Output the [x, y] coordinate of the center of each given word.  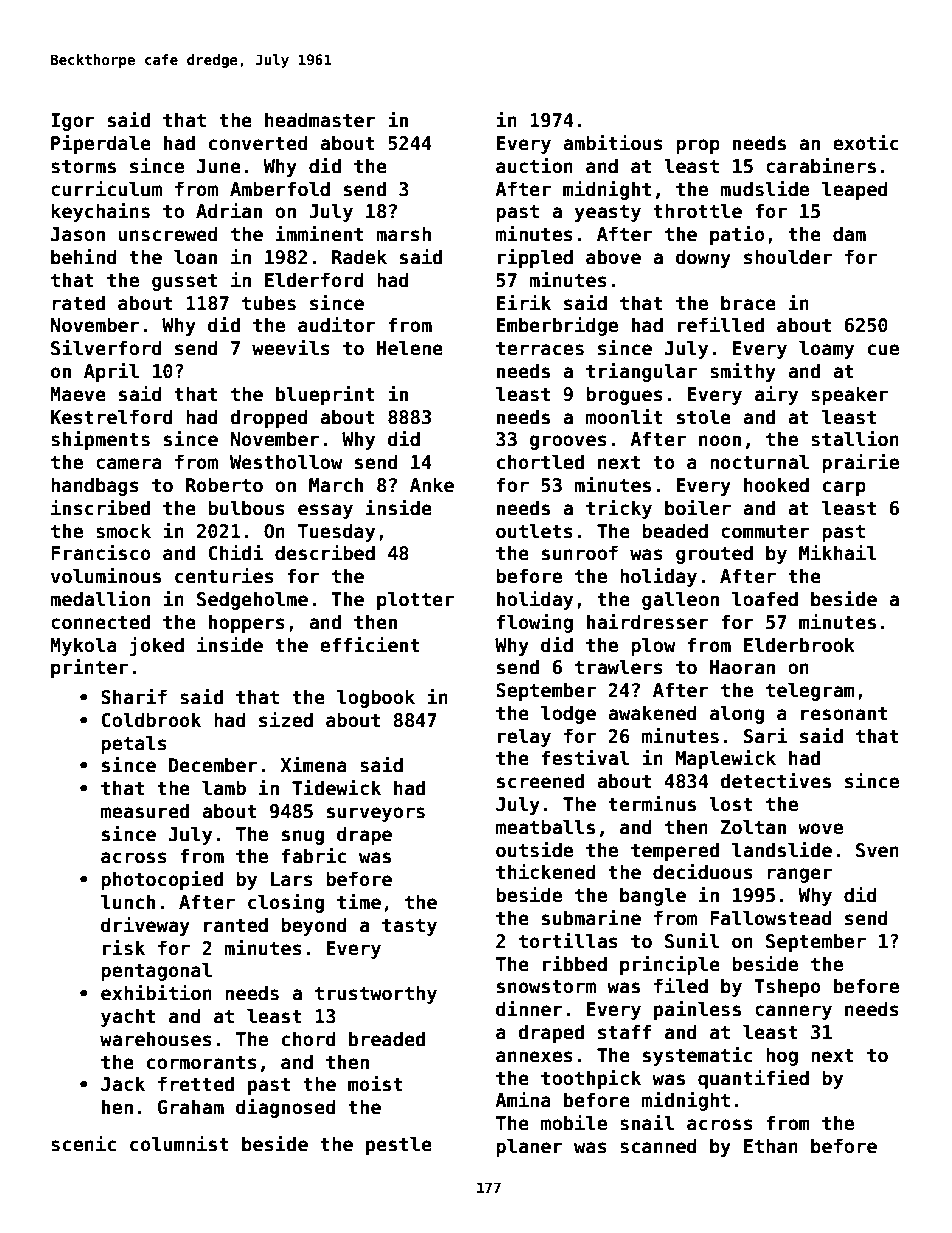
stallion [855, 439]
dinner [529, 1009]
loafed [765, 599]
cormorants [202, 1063]
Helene [410, 348]
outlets [534, 531]
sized [286, 720]
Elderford [314, 280]
